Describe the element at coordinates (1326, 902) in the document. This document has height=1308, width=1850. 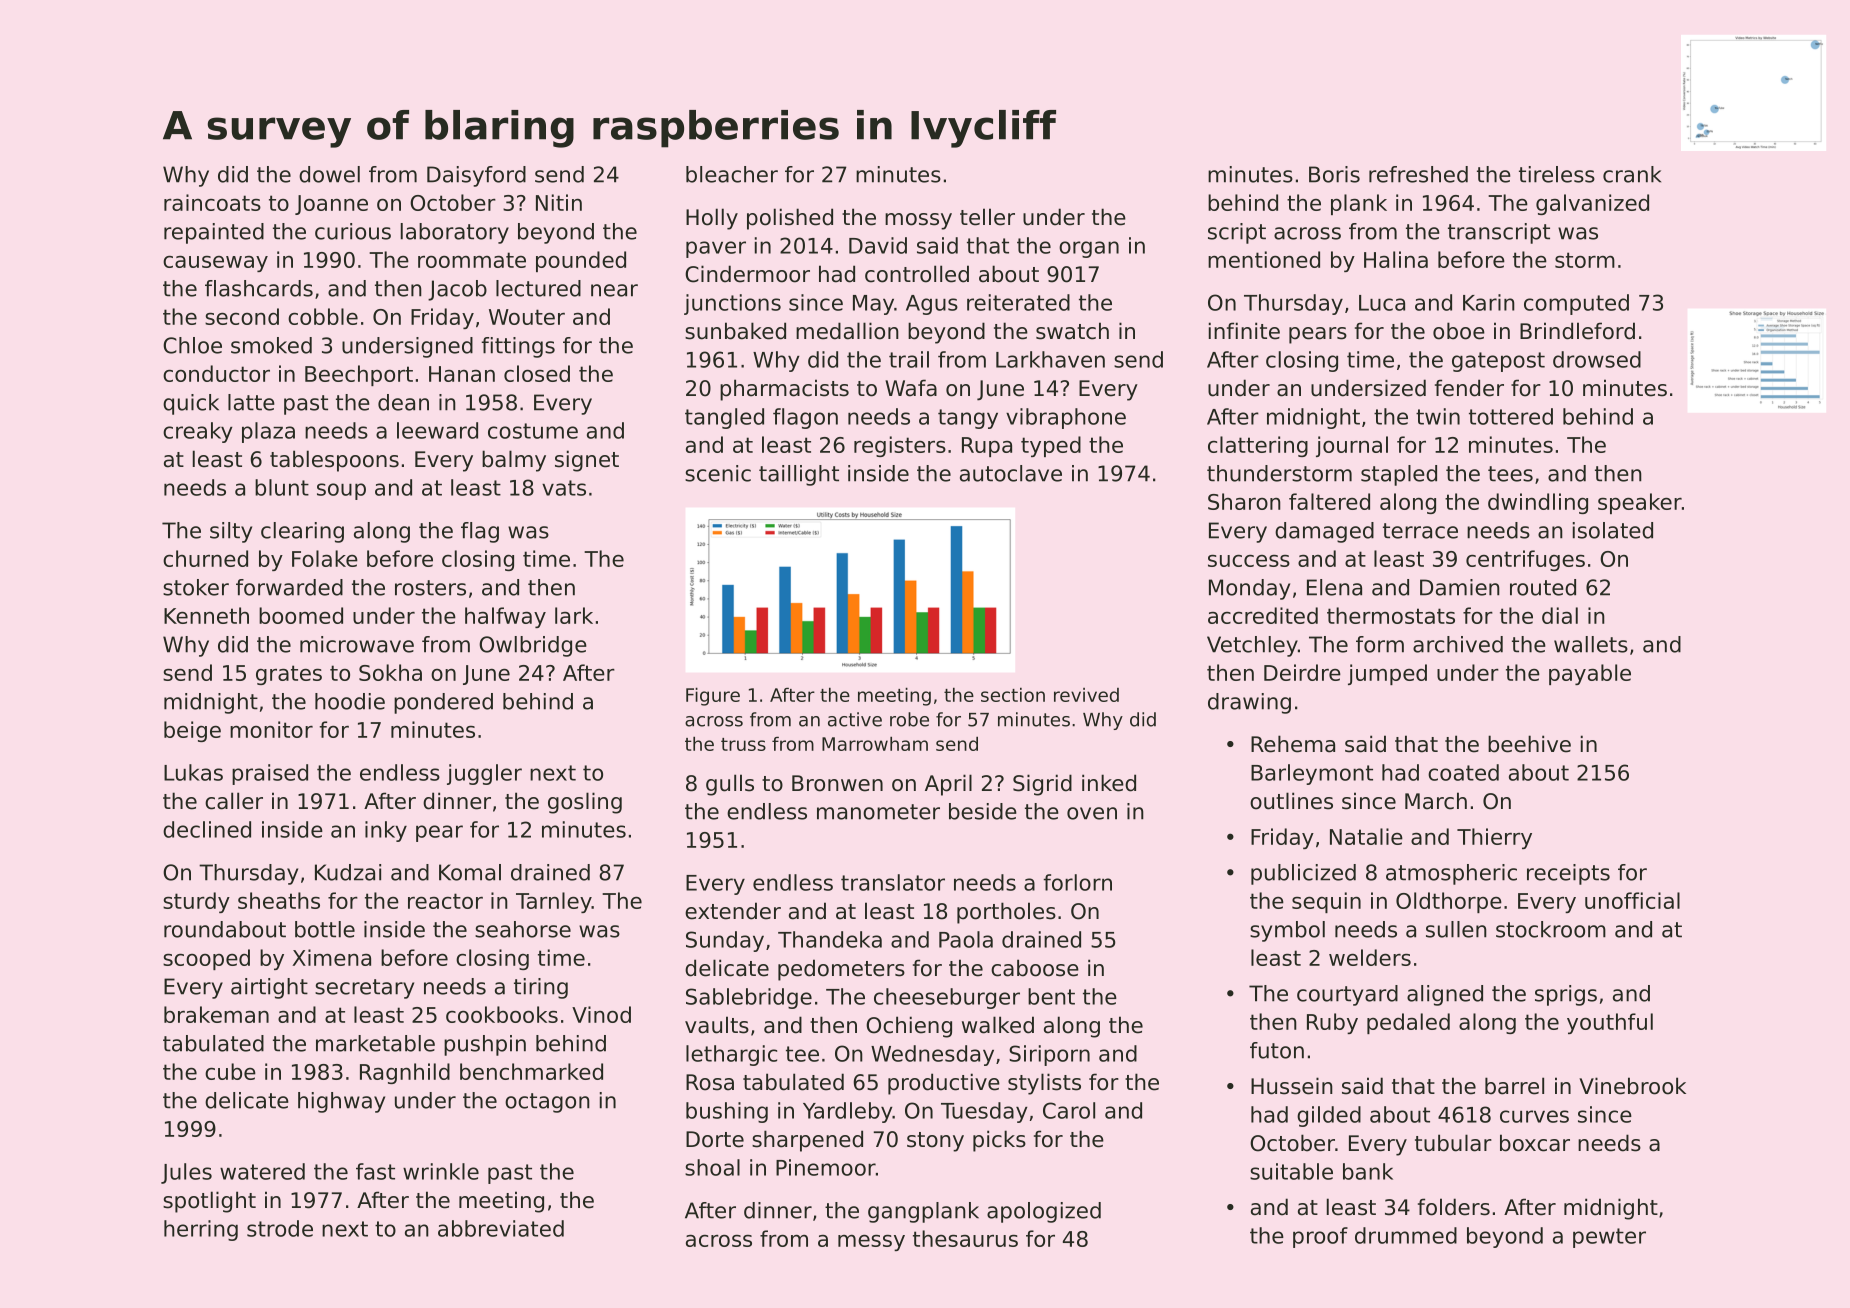
I see `sequin` at that location.
